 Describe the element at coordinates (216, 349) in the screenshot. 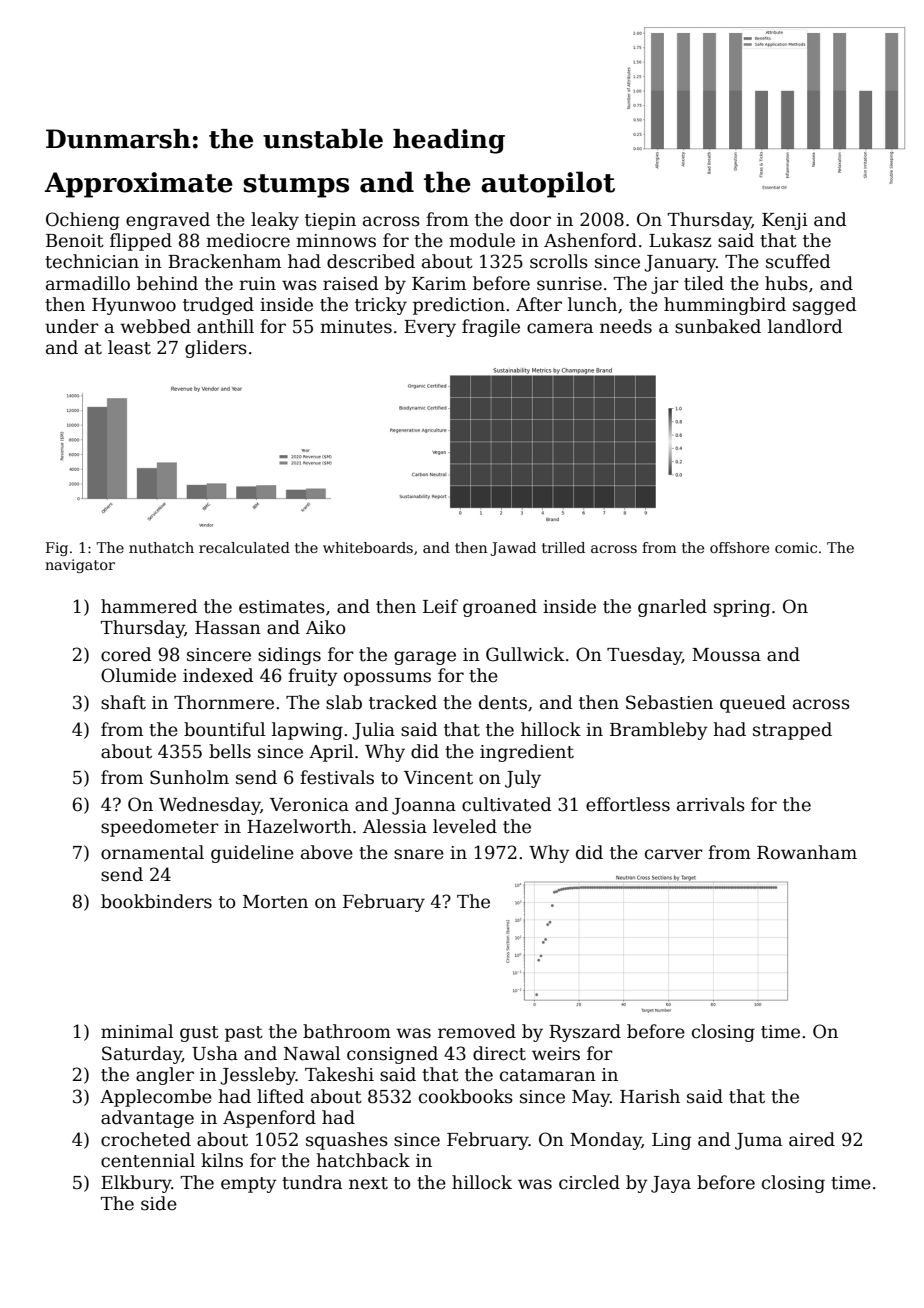

I see `gliders` at that location.
